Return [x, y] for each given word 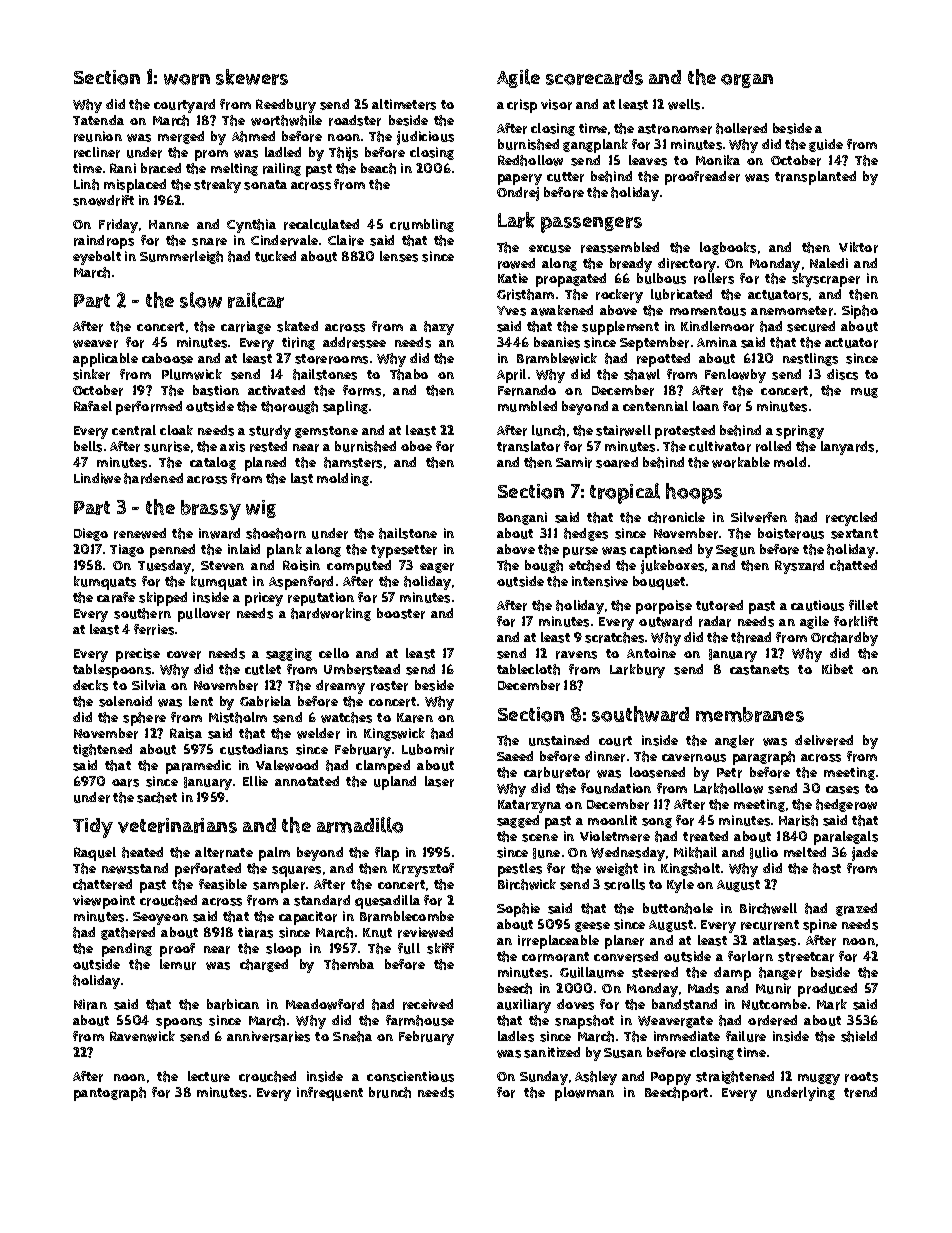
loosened [657, 772]
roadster [355, 120]
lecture [209, 1076]
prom [211, 155]
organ [747, 81]
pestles [520, 870]
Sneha [352, 1036]
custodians [254, 749]
